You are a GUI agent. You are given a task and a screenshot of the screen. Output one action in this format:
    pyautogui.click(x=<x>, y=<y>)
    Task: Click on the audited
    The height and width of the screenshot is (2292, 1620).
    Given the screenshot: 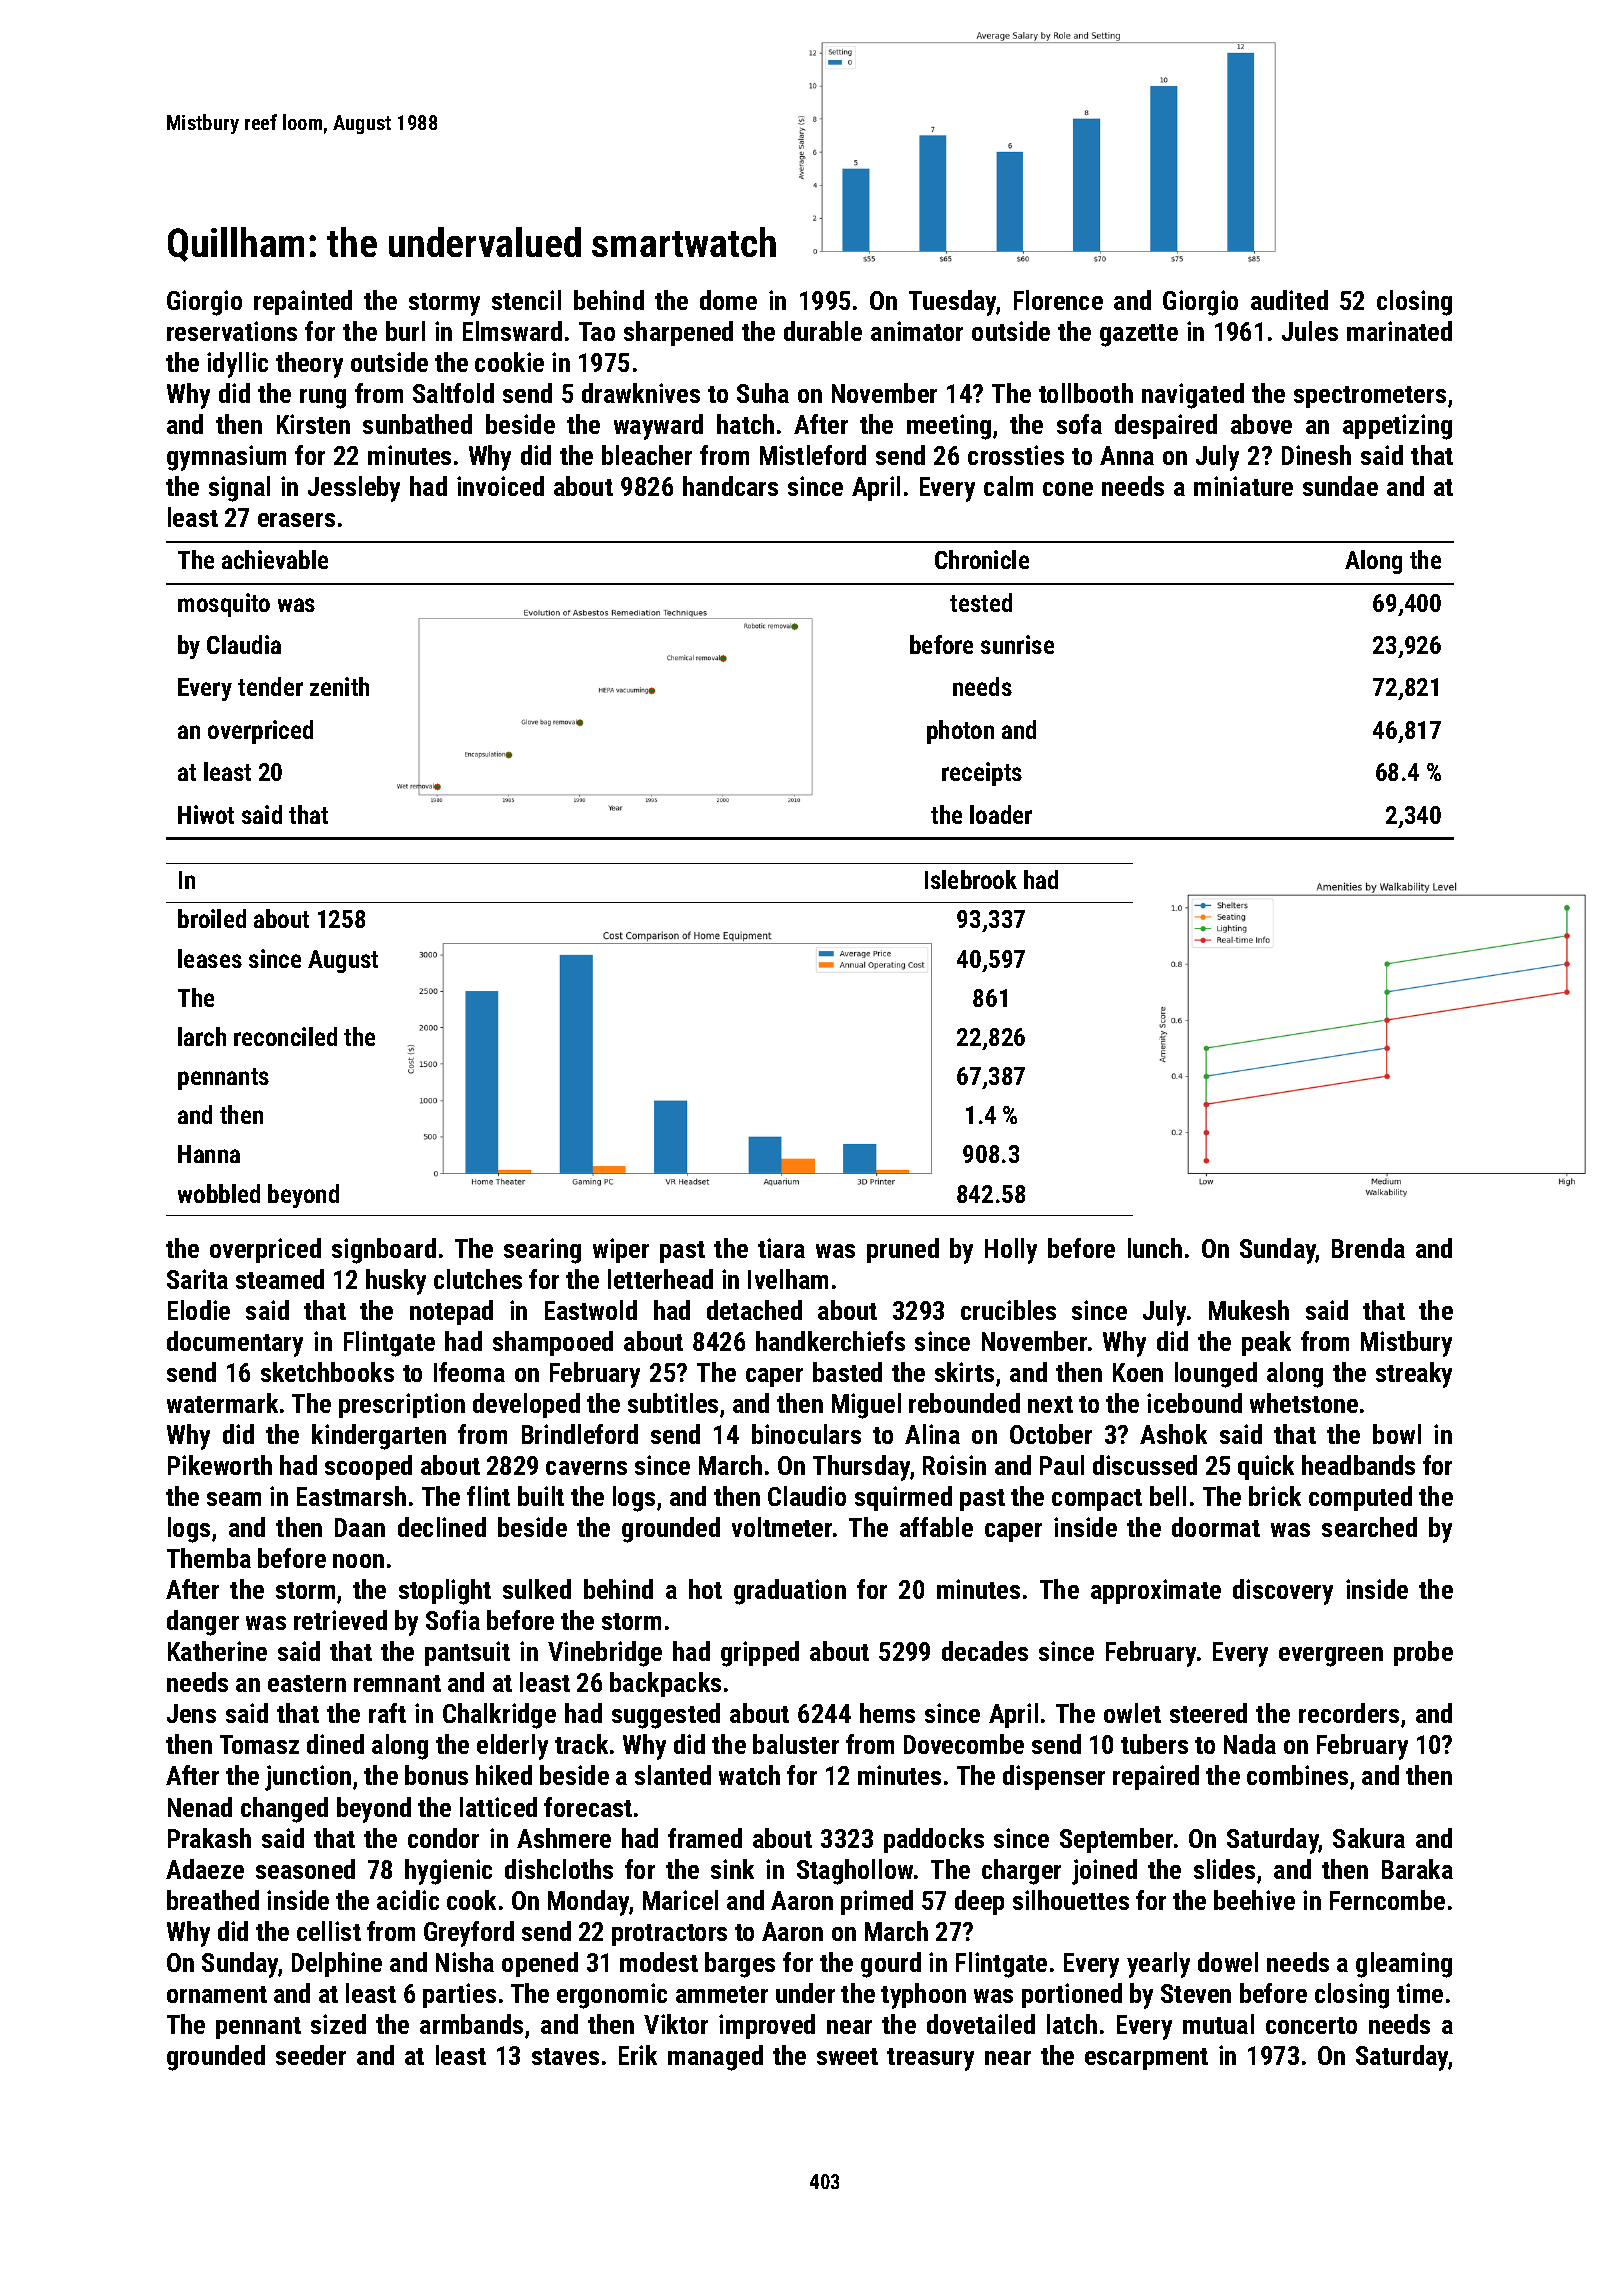 What is the action you would take?
    pyautogui.click(x=1289, y=300)
